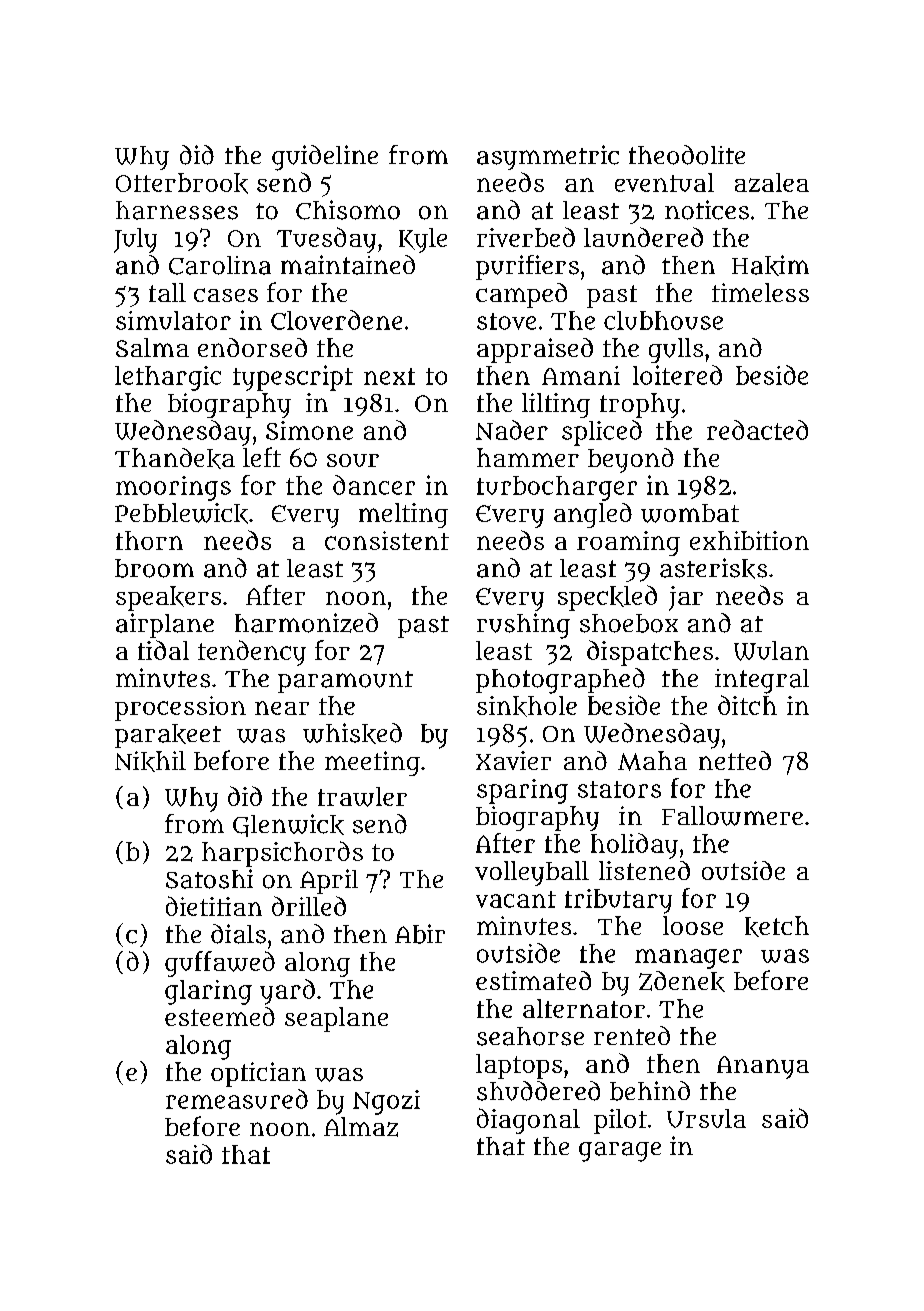  Describe the element at coordinates (423, 240) in the page. I see `Kyle` at that location.
